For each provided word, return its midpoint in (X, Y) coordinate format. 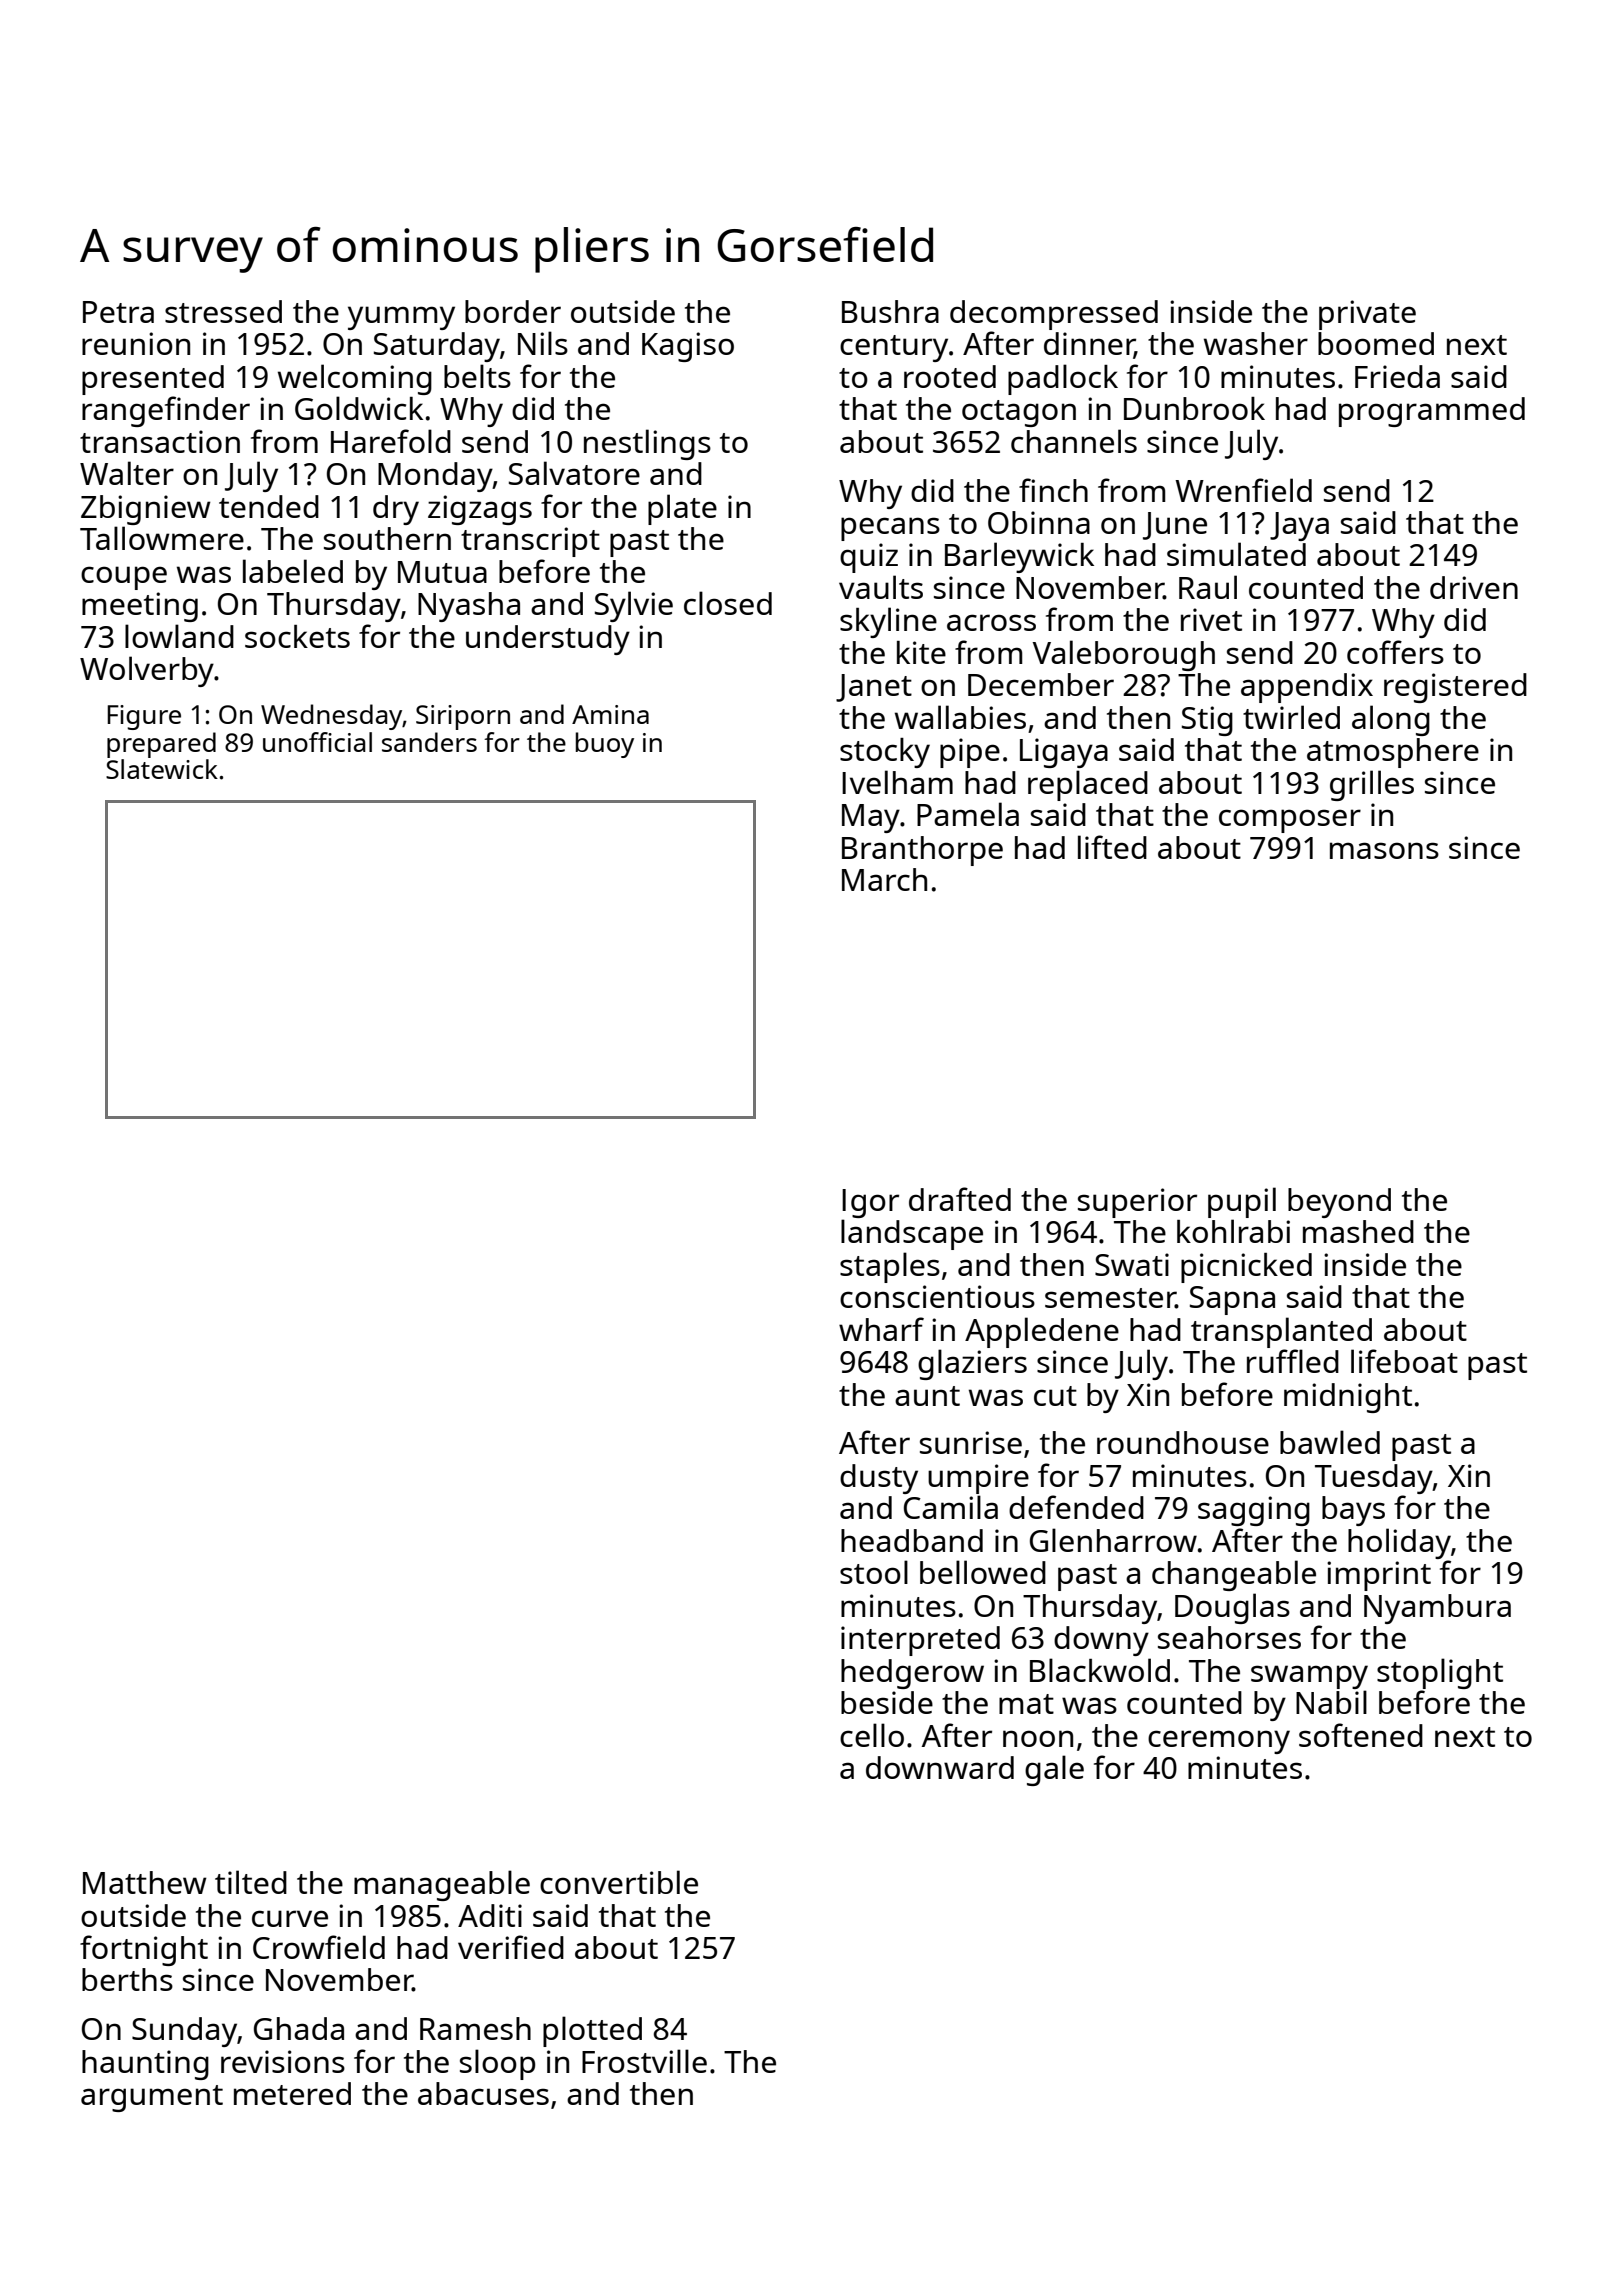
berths (127, 1979)
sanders (429, 742)
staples (890, 1267)
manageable (442, 1885)
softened (1361, 1735)
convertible (619, 1882)
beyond (1339, 1203)
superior (1137, 1203)
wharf (881, 1329)
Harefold (391, 441)
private (1367, 315)
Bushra (890, 311)
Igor (870, 1203)
